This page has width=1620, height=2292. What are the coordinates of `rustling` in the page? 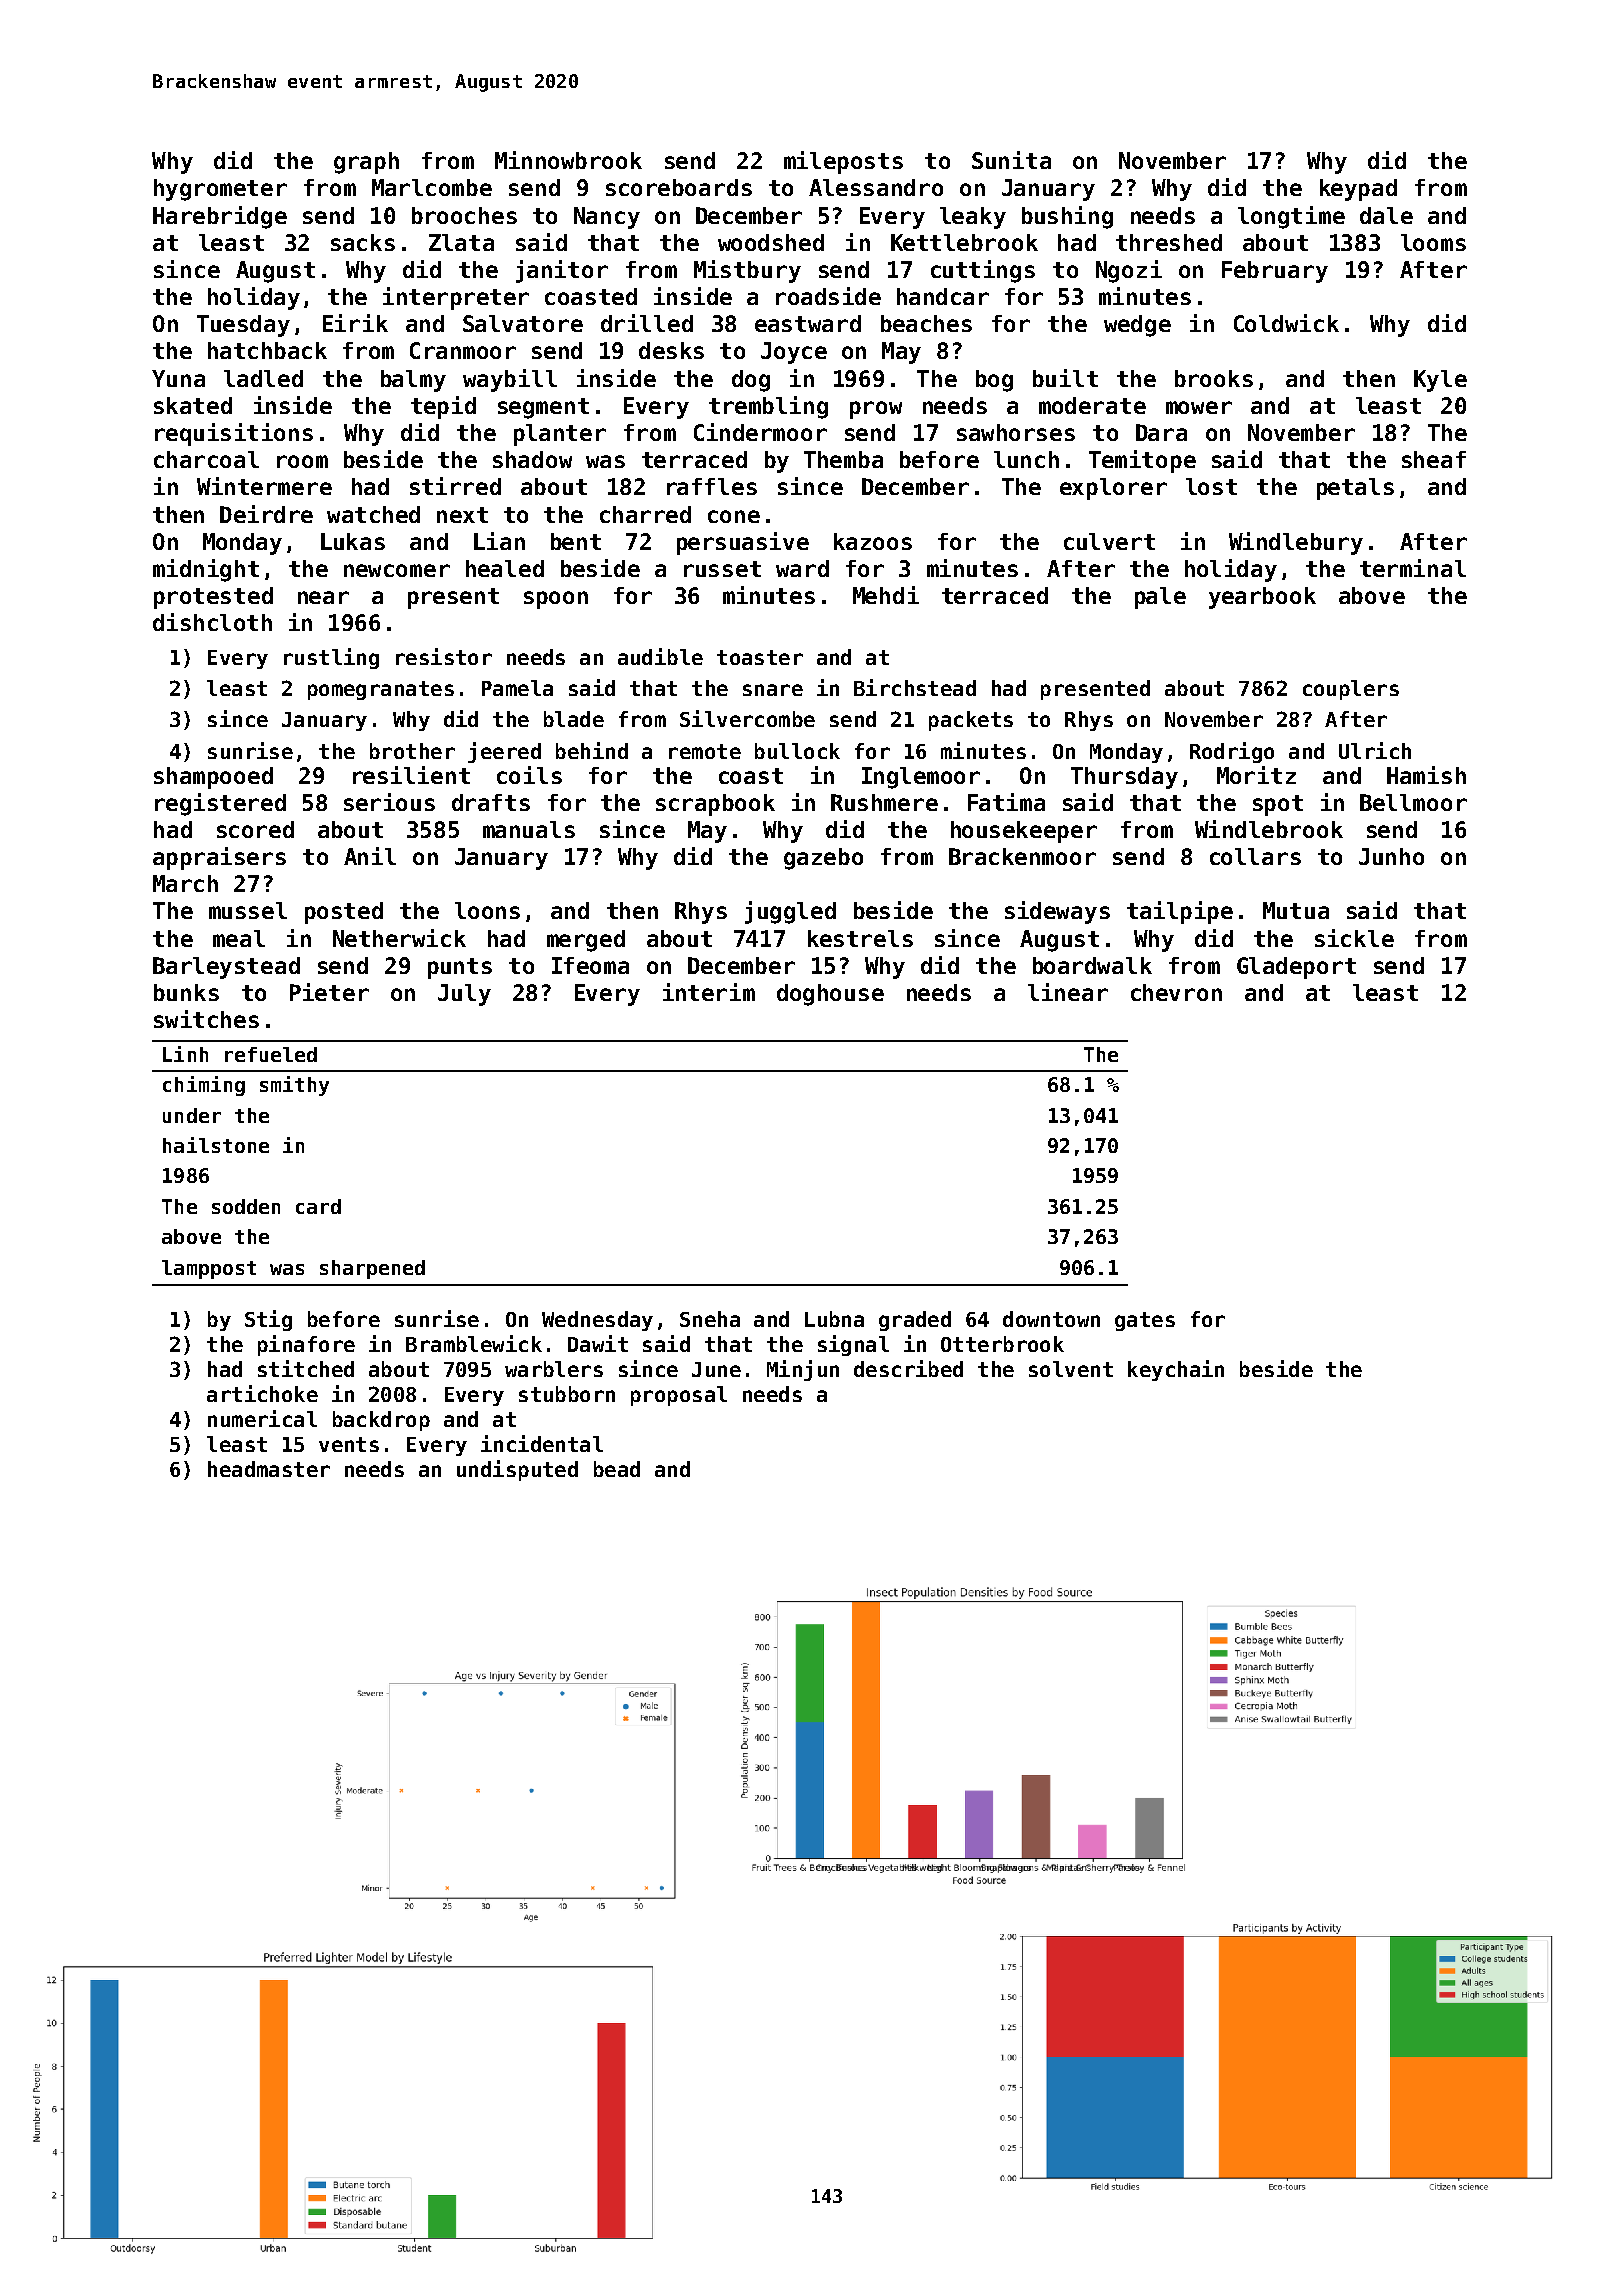 It's located at (331, 658).
